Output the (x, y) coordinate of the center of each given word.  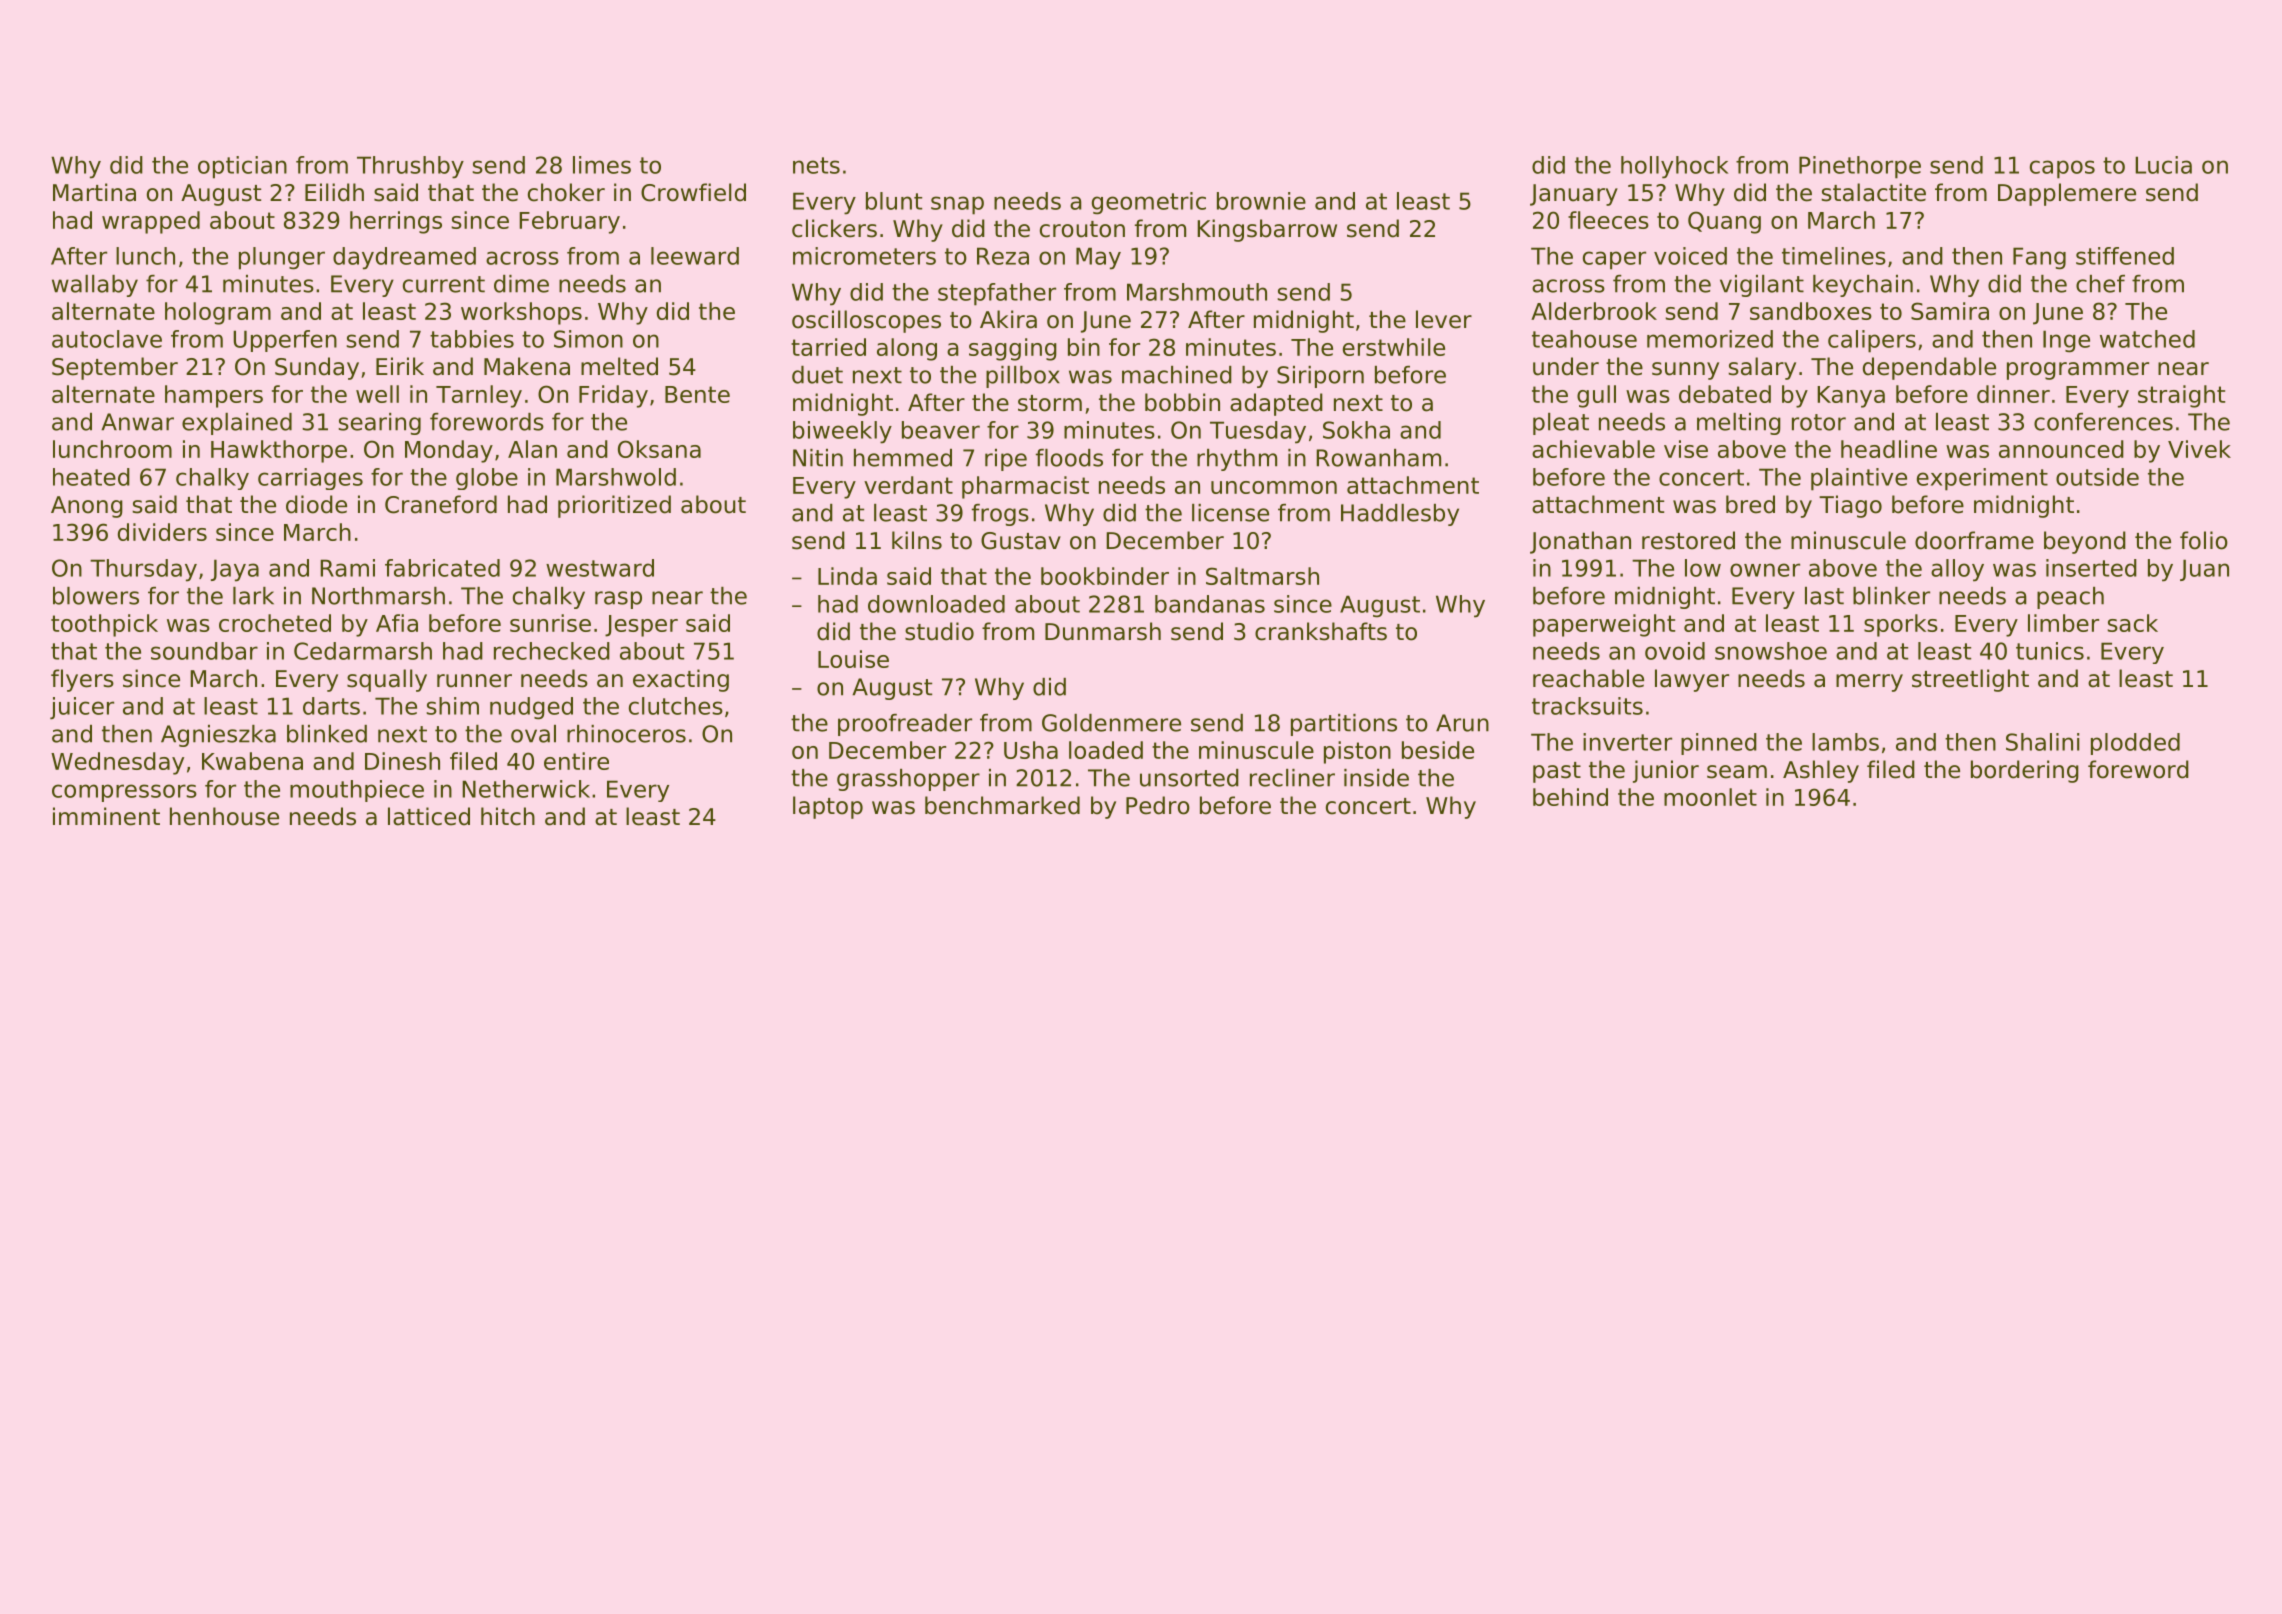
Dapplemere (2067, 194)
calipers (1872, 341)
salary (1762, 368)
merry (1869, 683)
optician (242, 167)
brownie (1261, 201)
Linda (847, 576)
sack (2132, 623)
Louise (853, 659)
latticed (429, 816)
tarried (828, 347)
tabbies (472, 339)
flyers (82, 680)
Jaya (235, 570)
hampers (214, 396)
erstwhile (1394, 347)
